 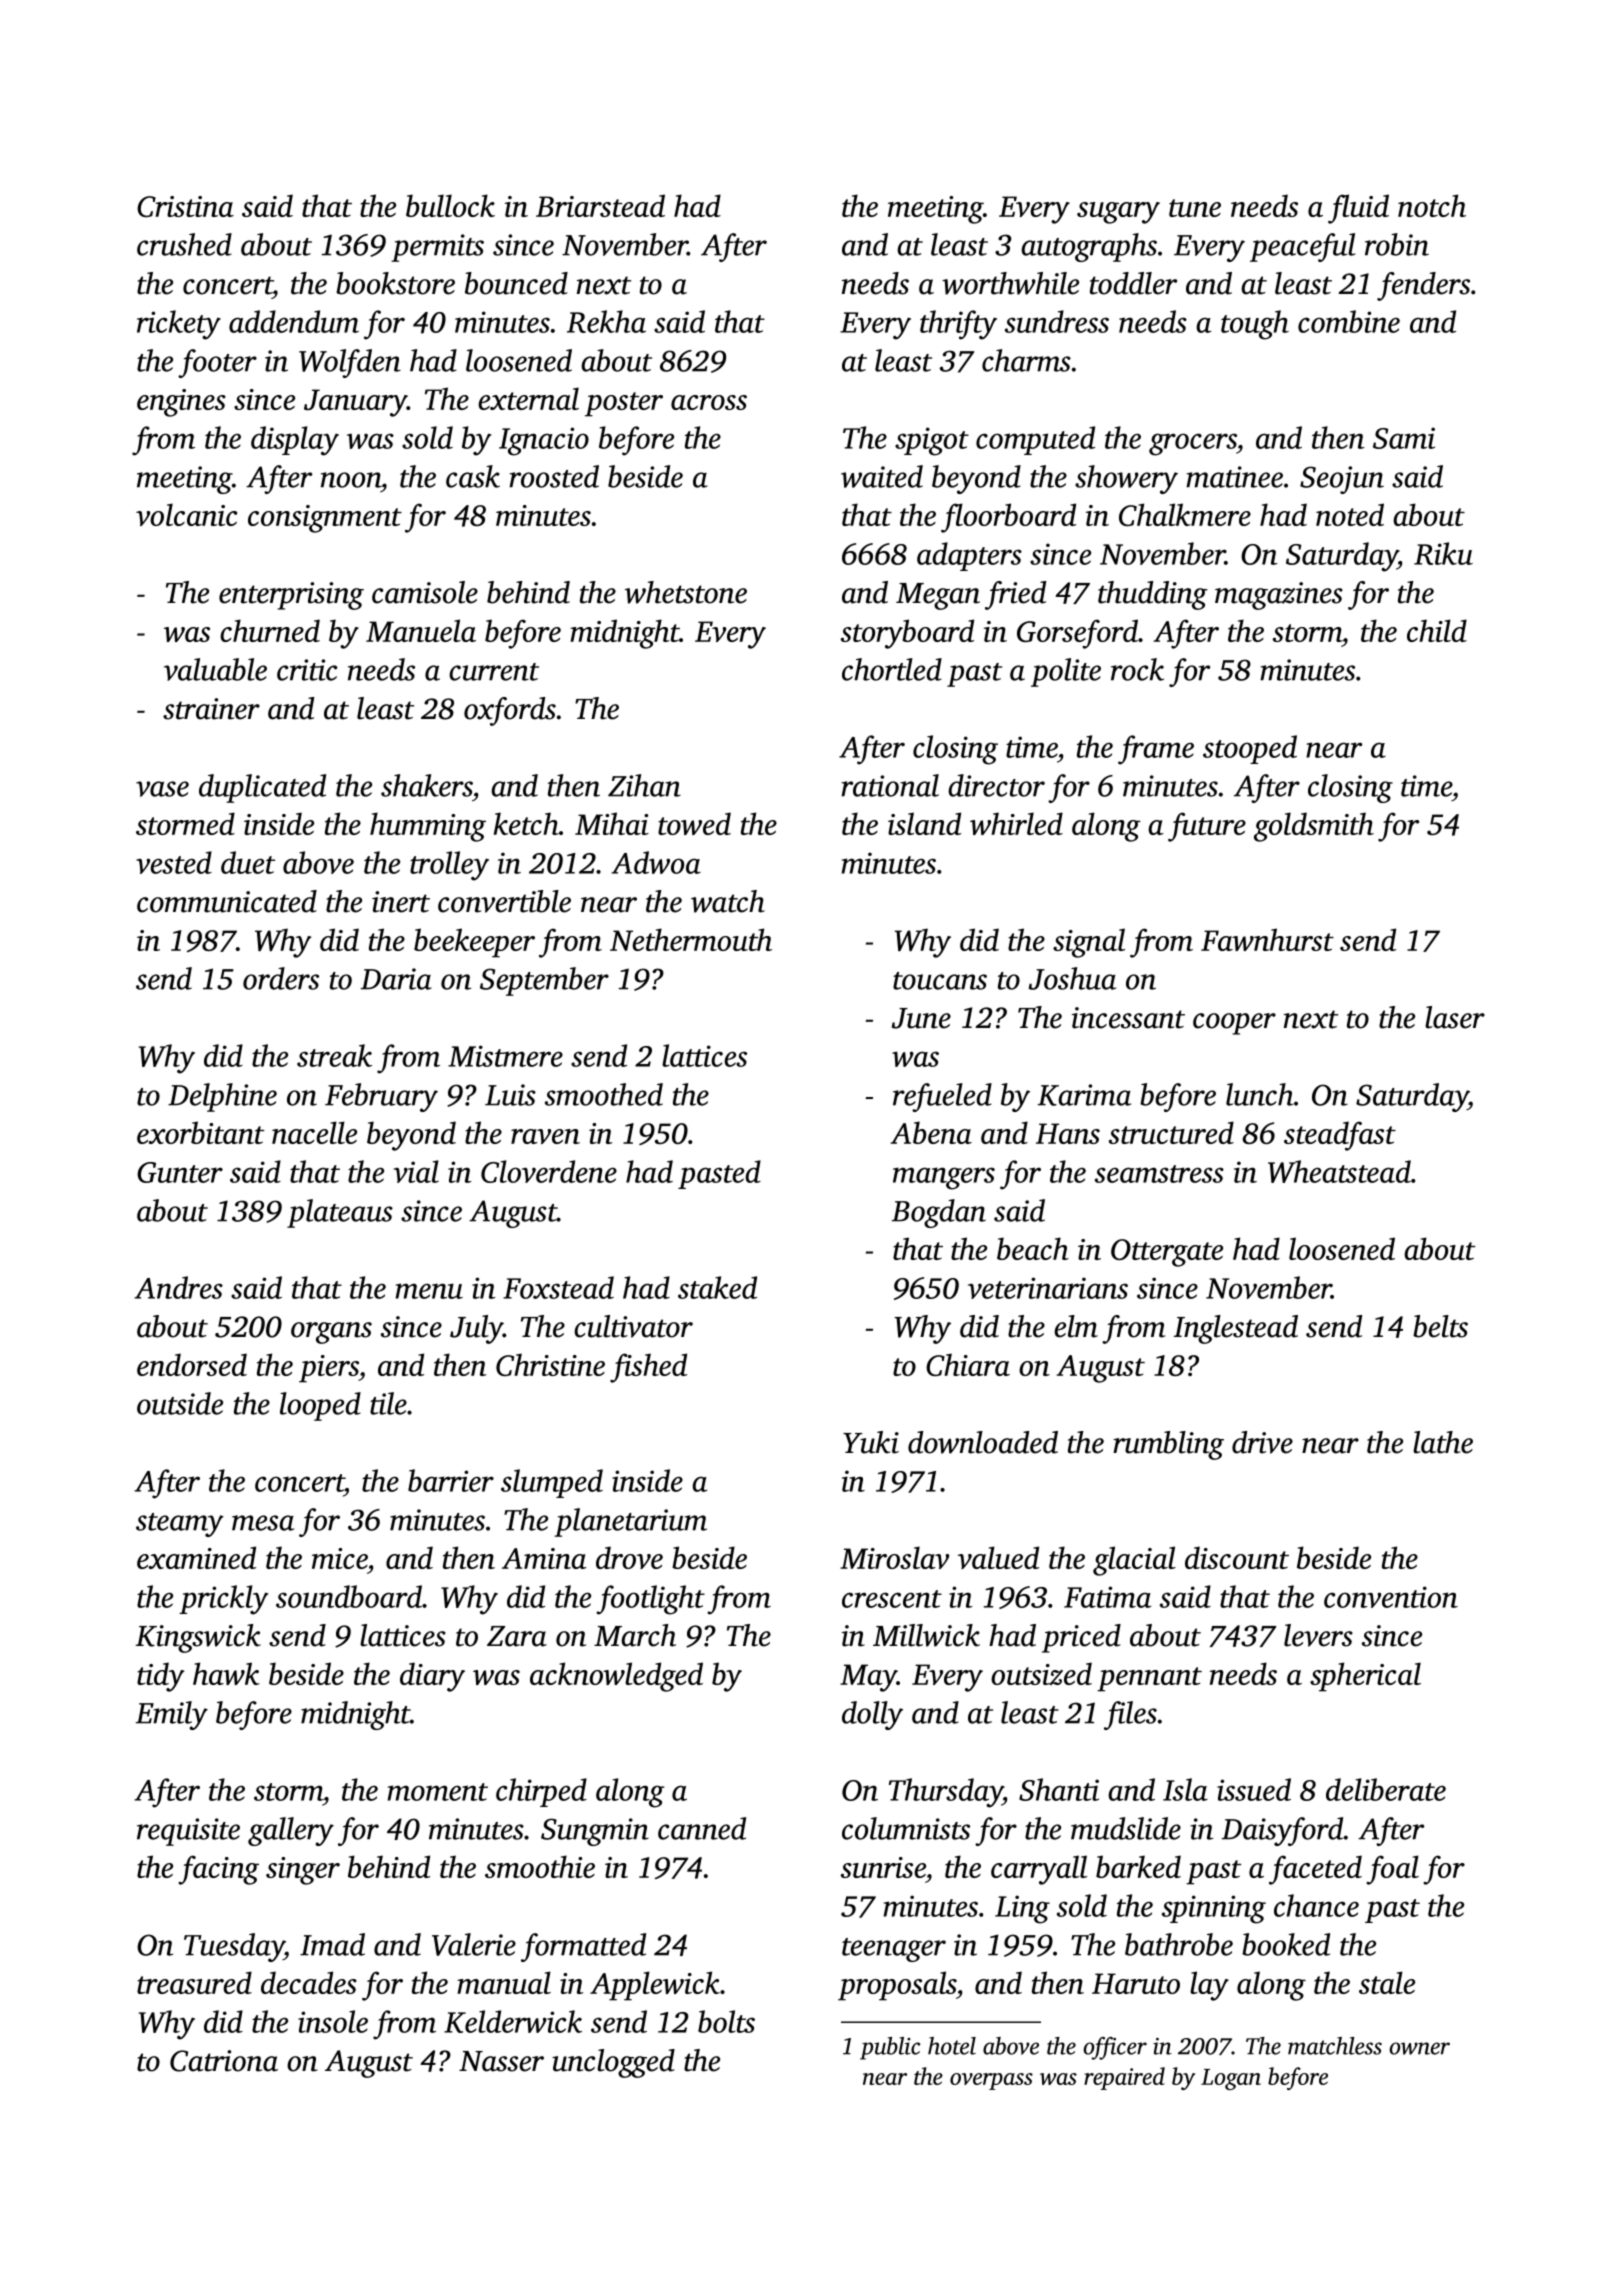 What do you see at coordinates (624, 404) in the image?
I see `poster` at bounding box center [624, 404].
